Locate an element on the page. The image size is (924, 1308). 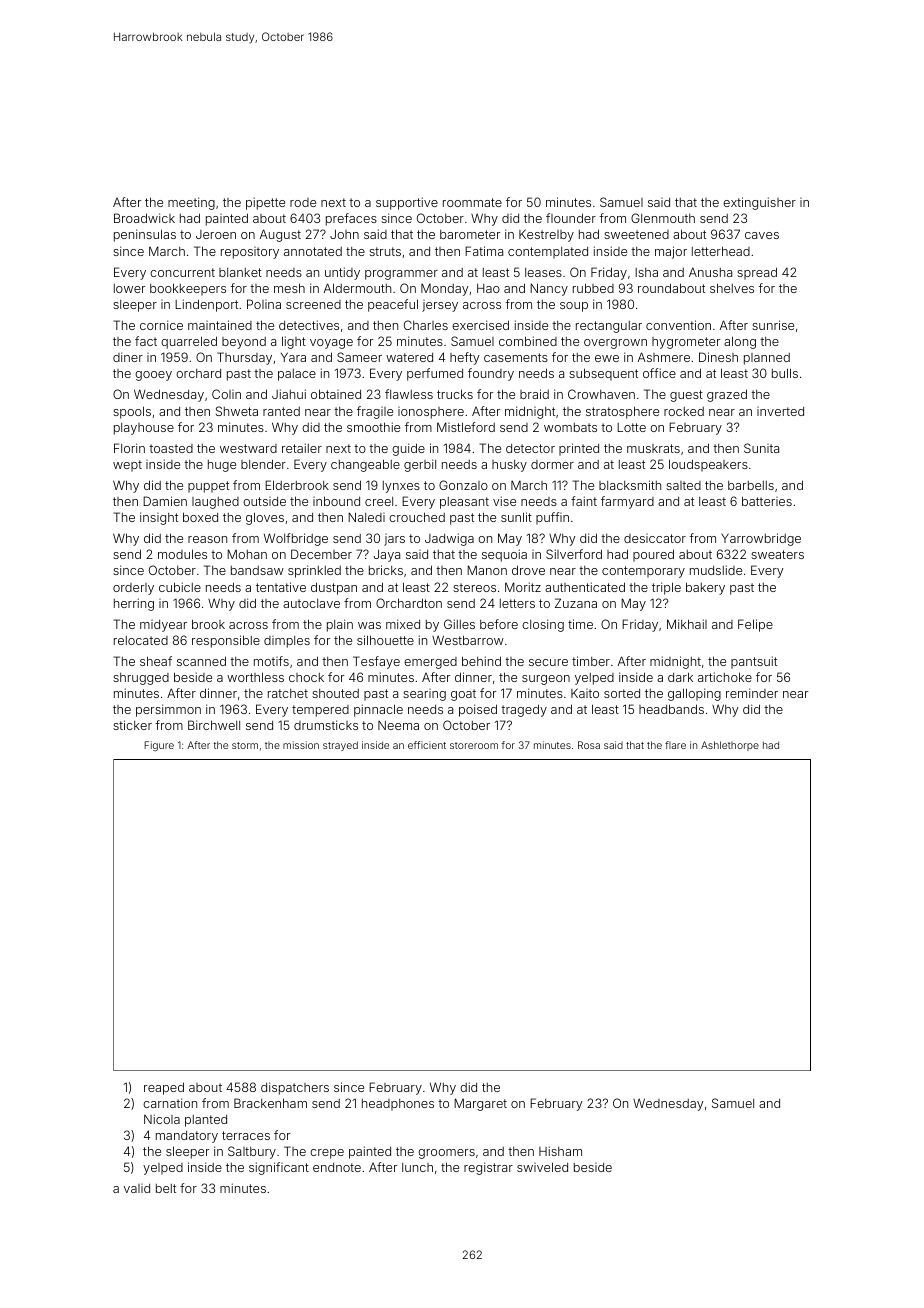
Nicola is located at coordinates (162, 1119).
